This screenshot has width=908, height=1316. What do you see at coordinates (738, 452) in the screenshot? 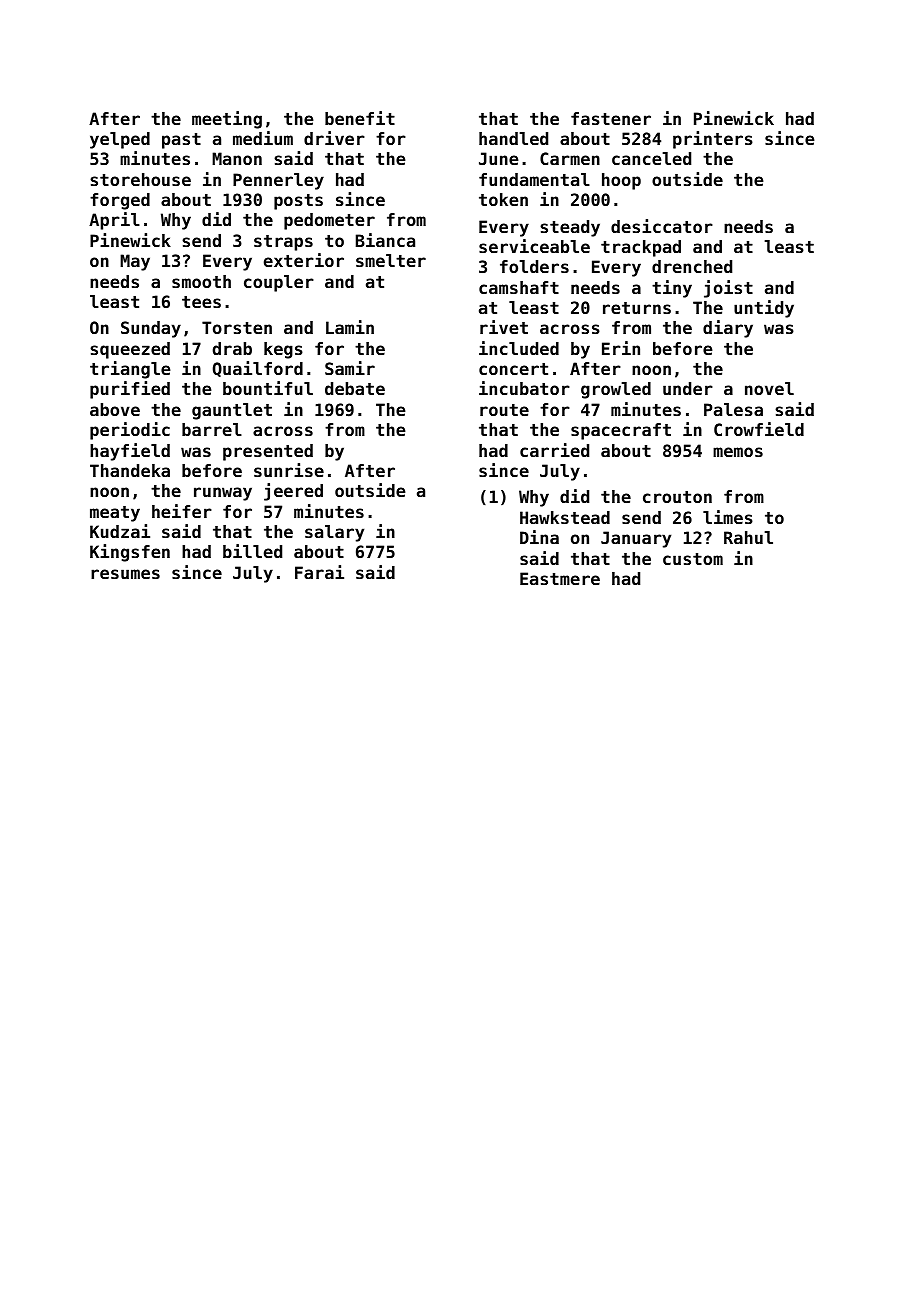
I see `memos` at bounding box center [738, 452].
